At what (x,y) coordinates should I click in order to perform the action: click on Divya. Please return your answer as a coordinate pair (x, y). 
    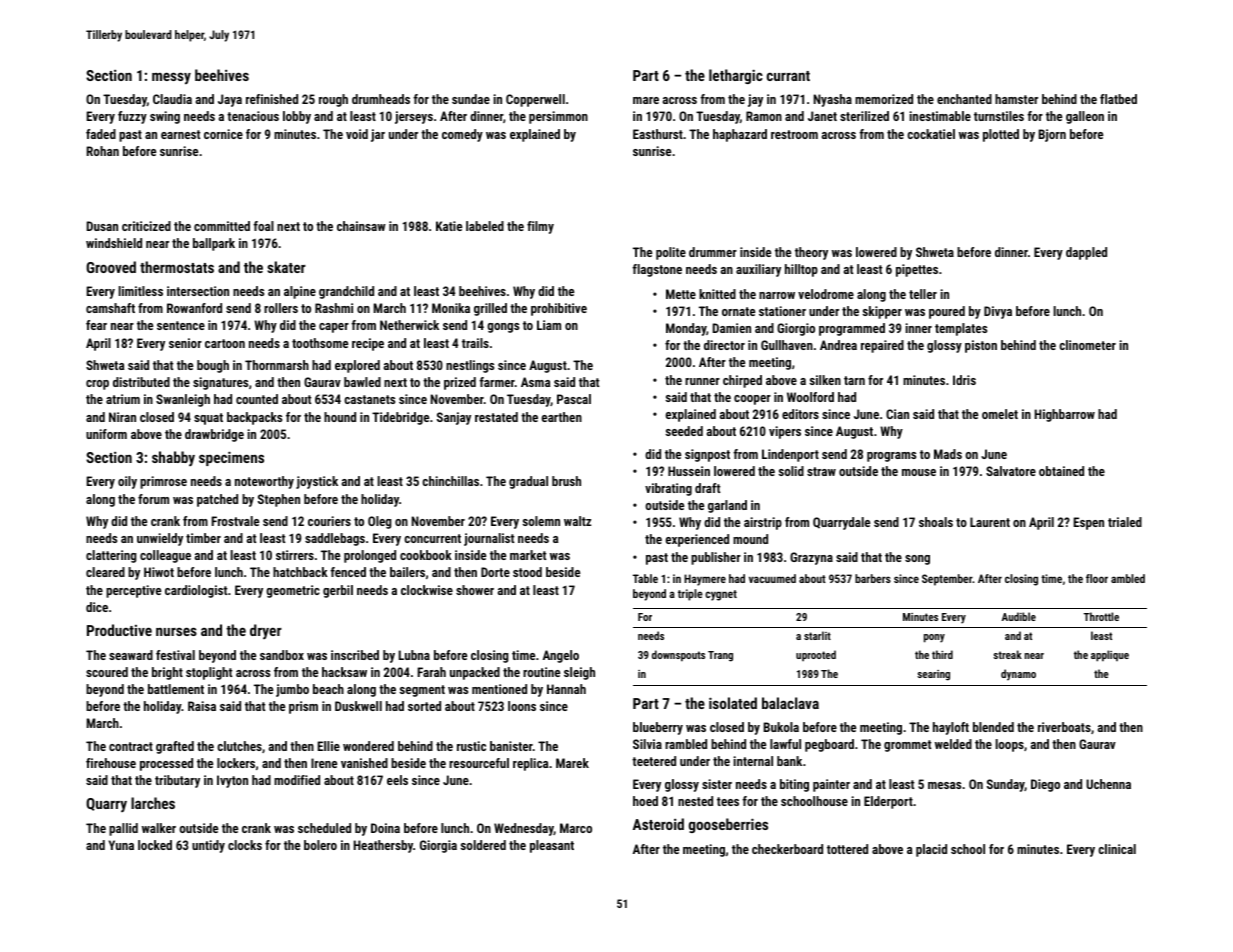
    Looking at the image, I should click on (998, 312).
